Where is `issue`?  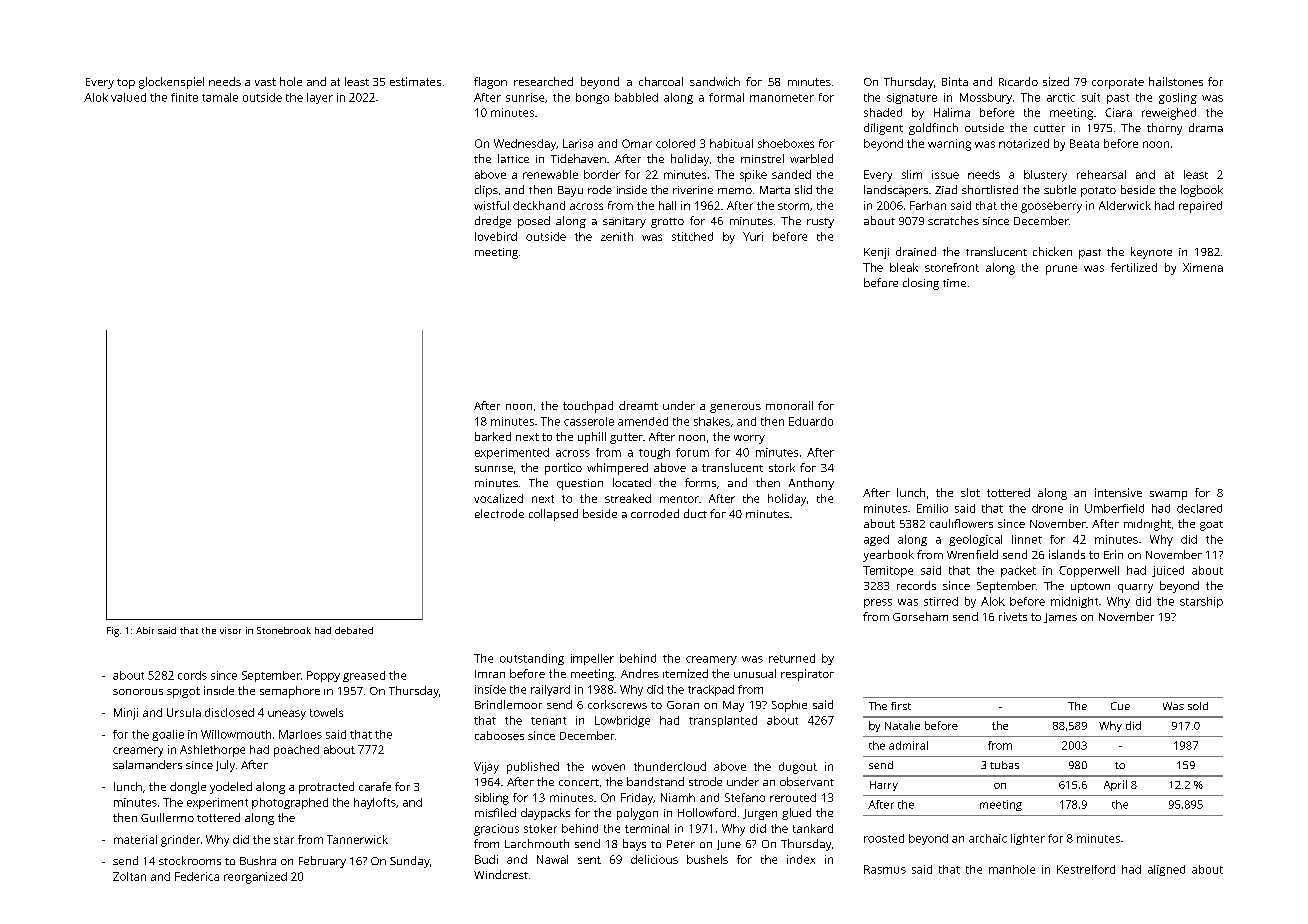
issue is located at coordinates (945, 174).
